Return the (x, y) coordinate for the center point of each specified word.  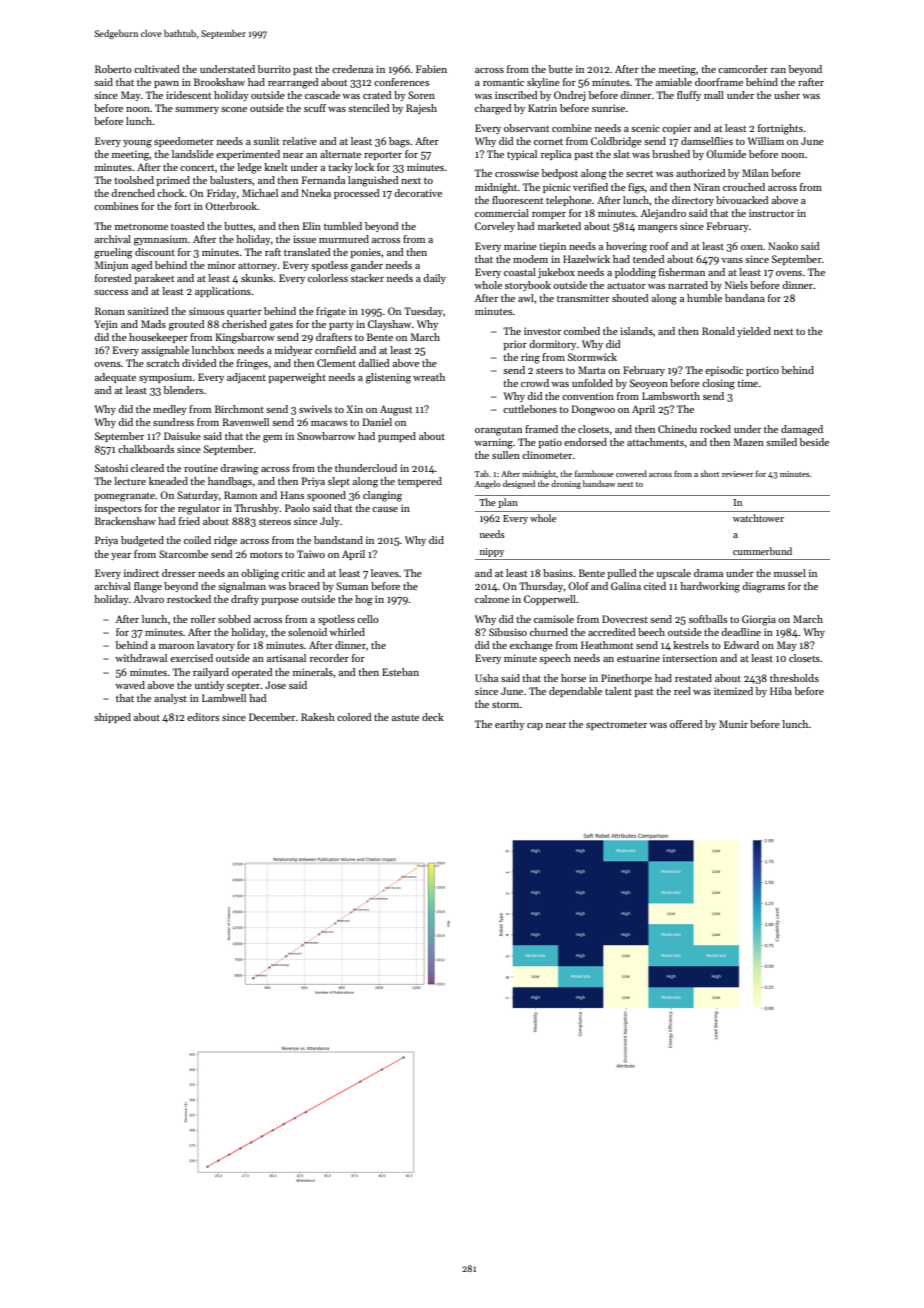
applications (223, 292)
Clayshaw (389, 325)
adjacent (246, 378)
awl (526, 298)
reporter (383, 156)
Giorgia (759, 620)
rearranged (293, 83)
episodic (724, 371)
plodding (635, 273)
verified (590, 187)
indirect (141, 573)
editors (203, 717)
